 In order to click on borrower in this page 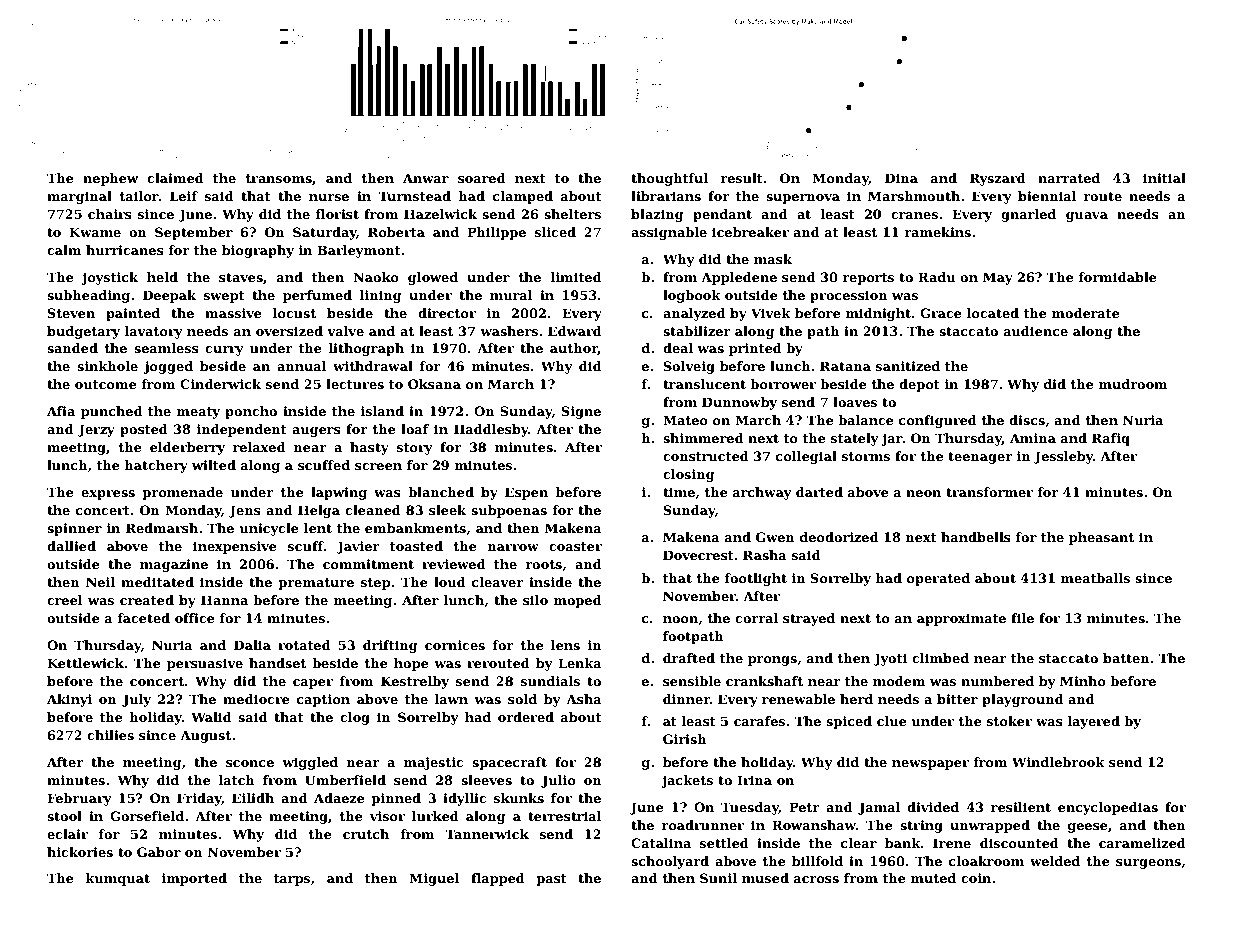, I will do `click(783, 384)`.
